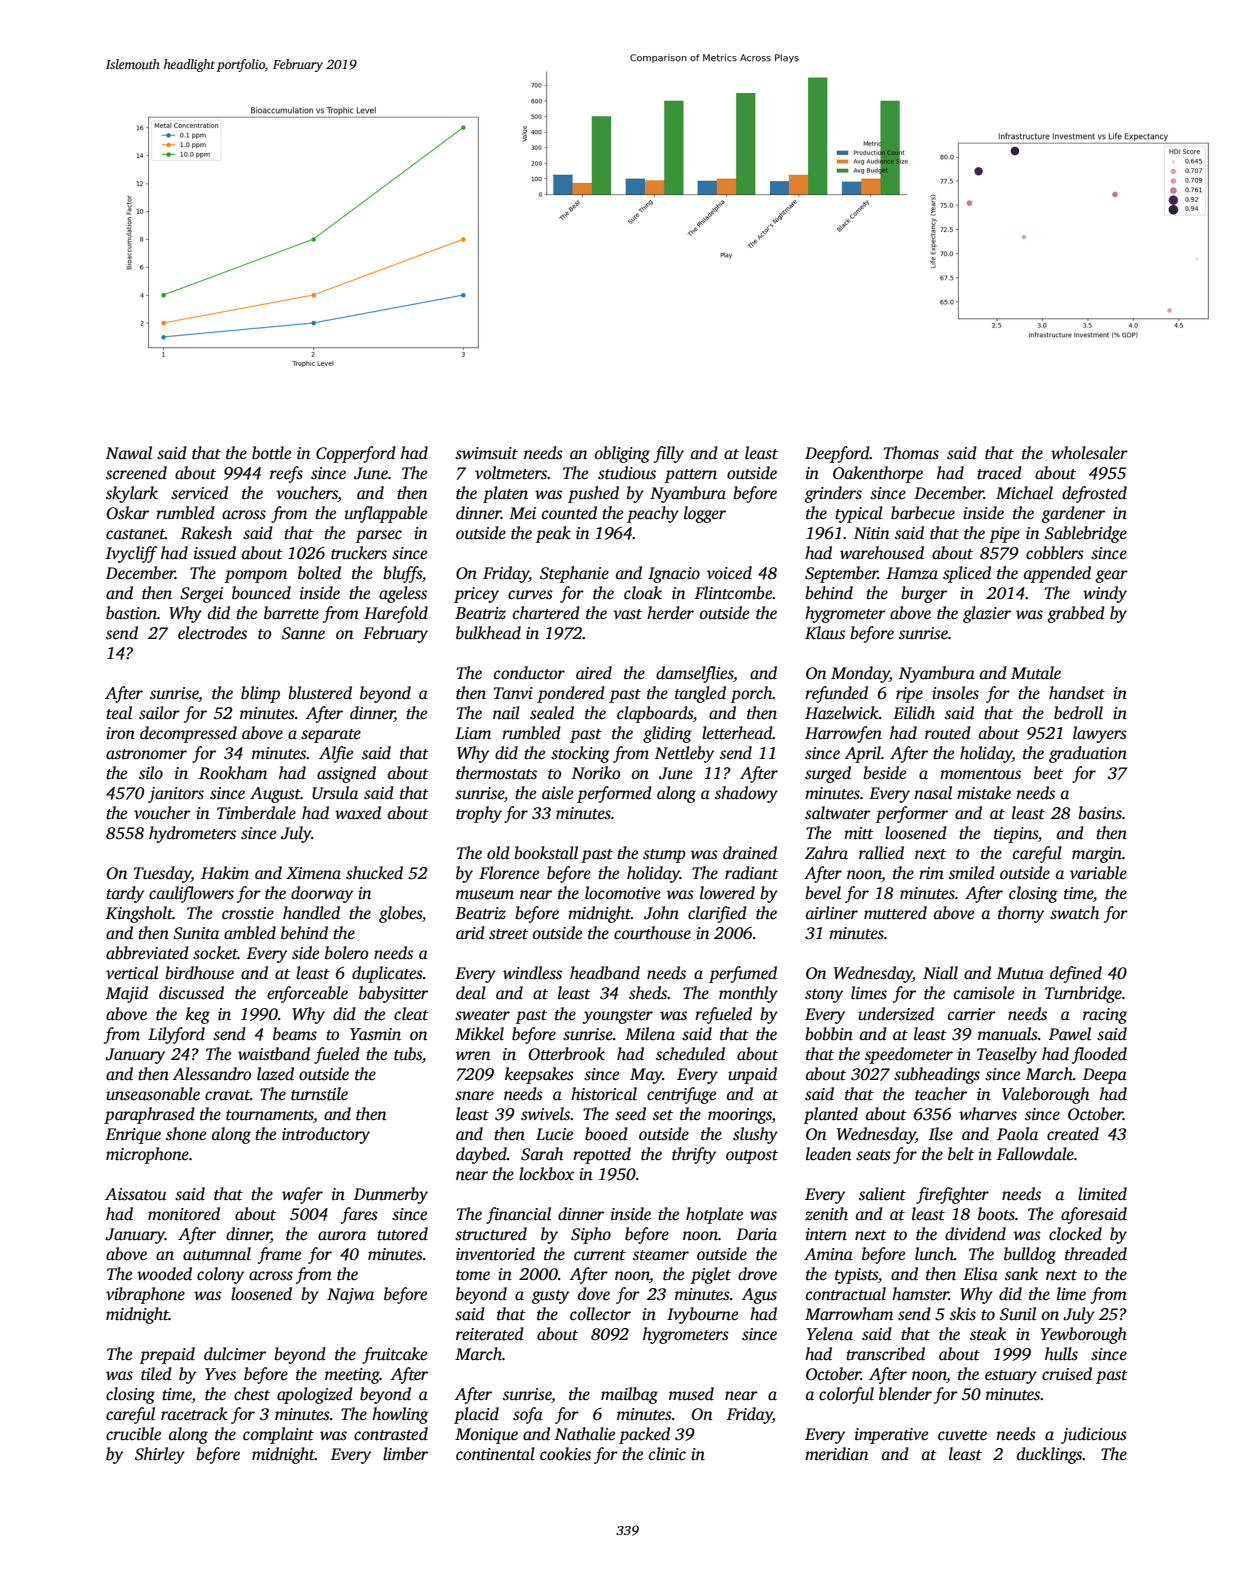 The width and height of the page is (1233, 1595). I want to click on Ilse, so click(941, 1134).
